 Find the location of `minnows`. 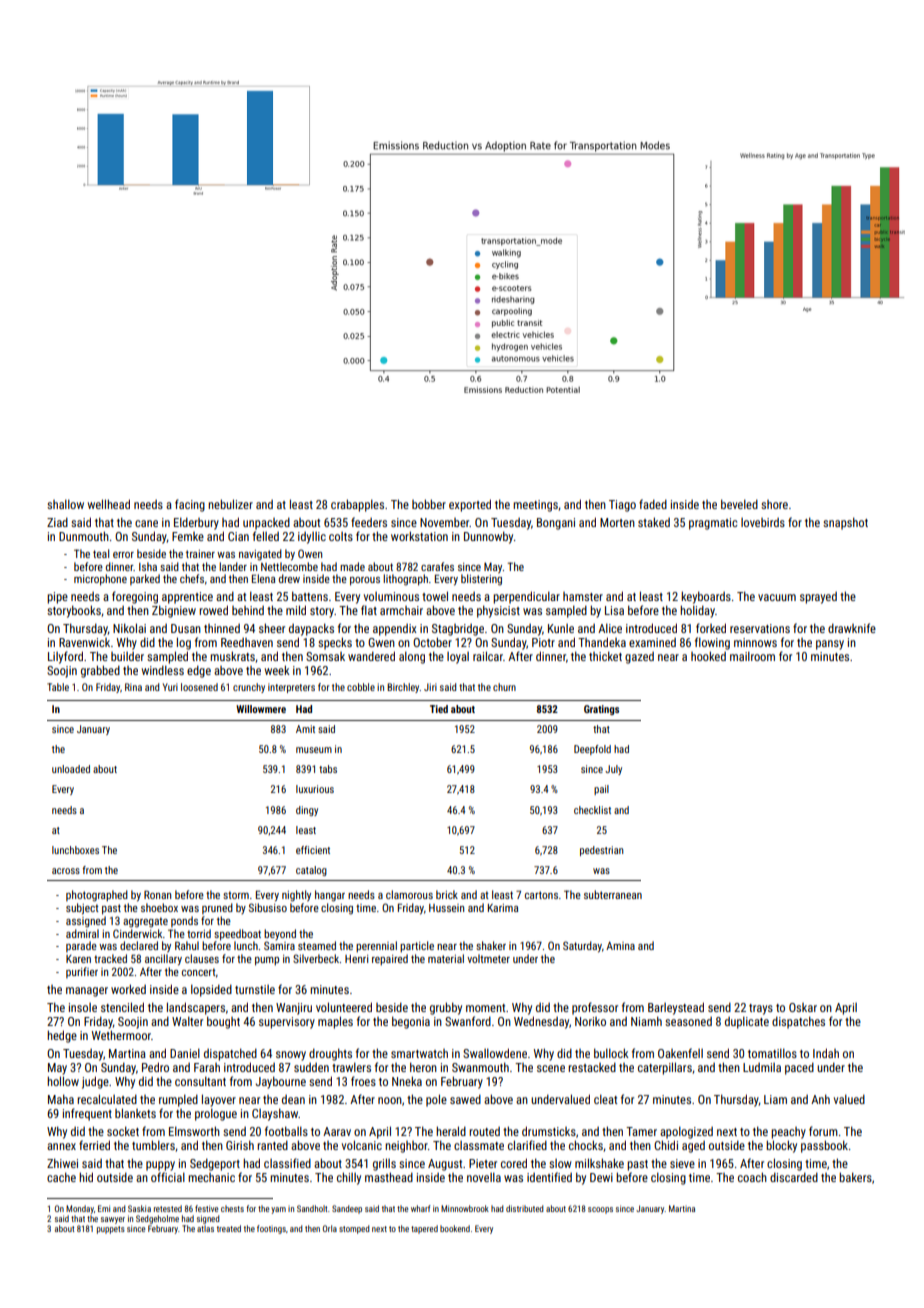

minnows is located at coordinates (755, 642).
